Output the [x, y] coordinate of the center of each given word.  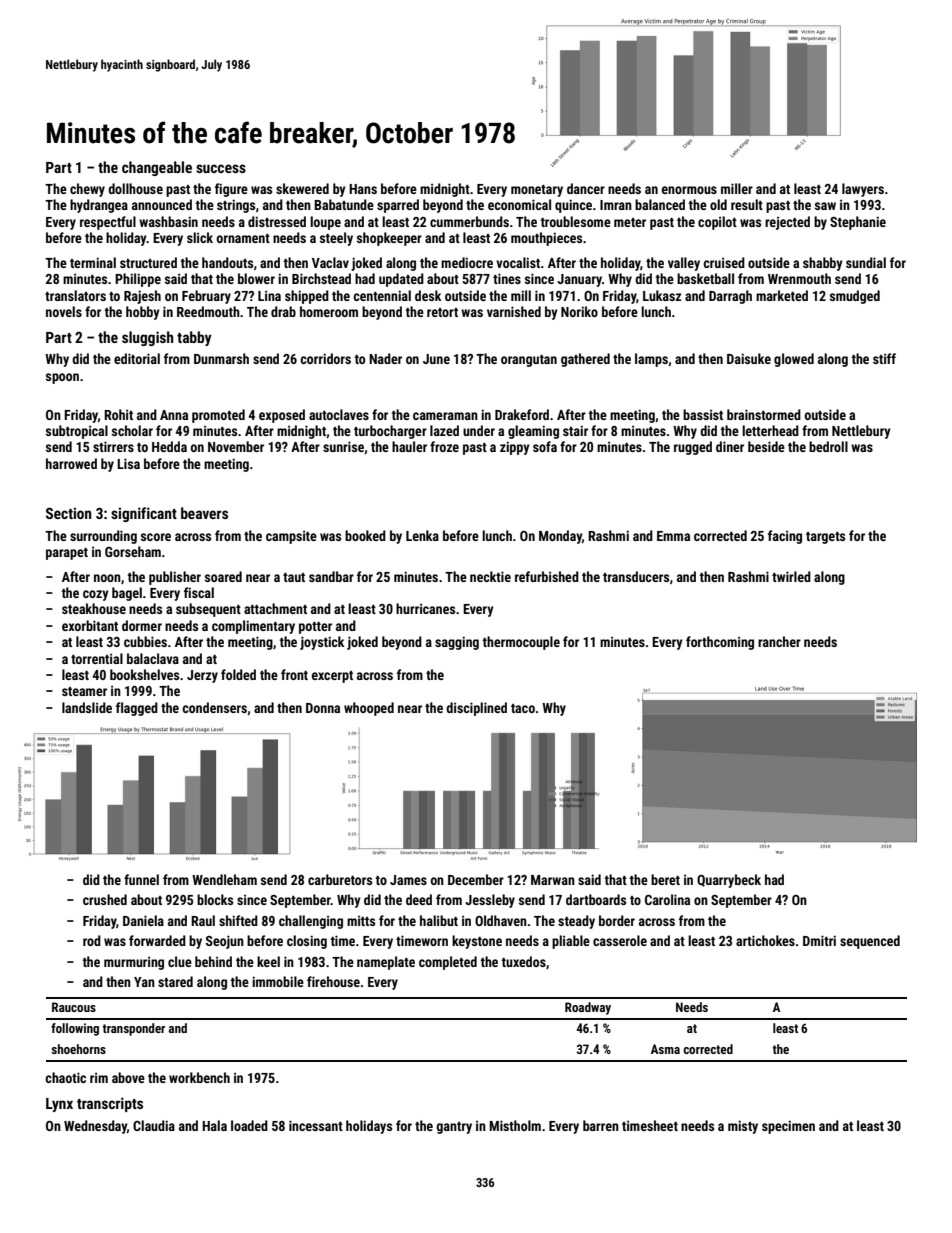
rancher [779, 641]
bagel [127, 594]
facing [785, 537]
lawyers [863, 190]
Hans [363, 189]
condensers [214, 707]
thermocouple [521, 643]
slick [200, 237]
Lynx [59, 1105]
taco [523, 708]
